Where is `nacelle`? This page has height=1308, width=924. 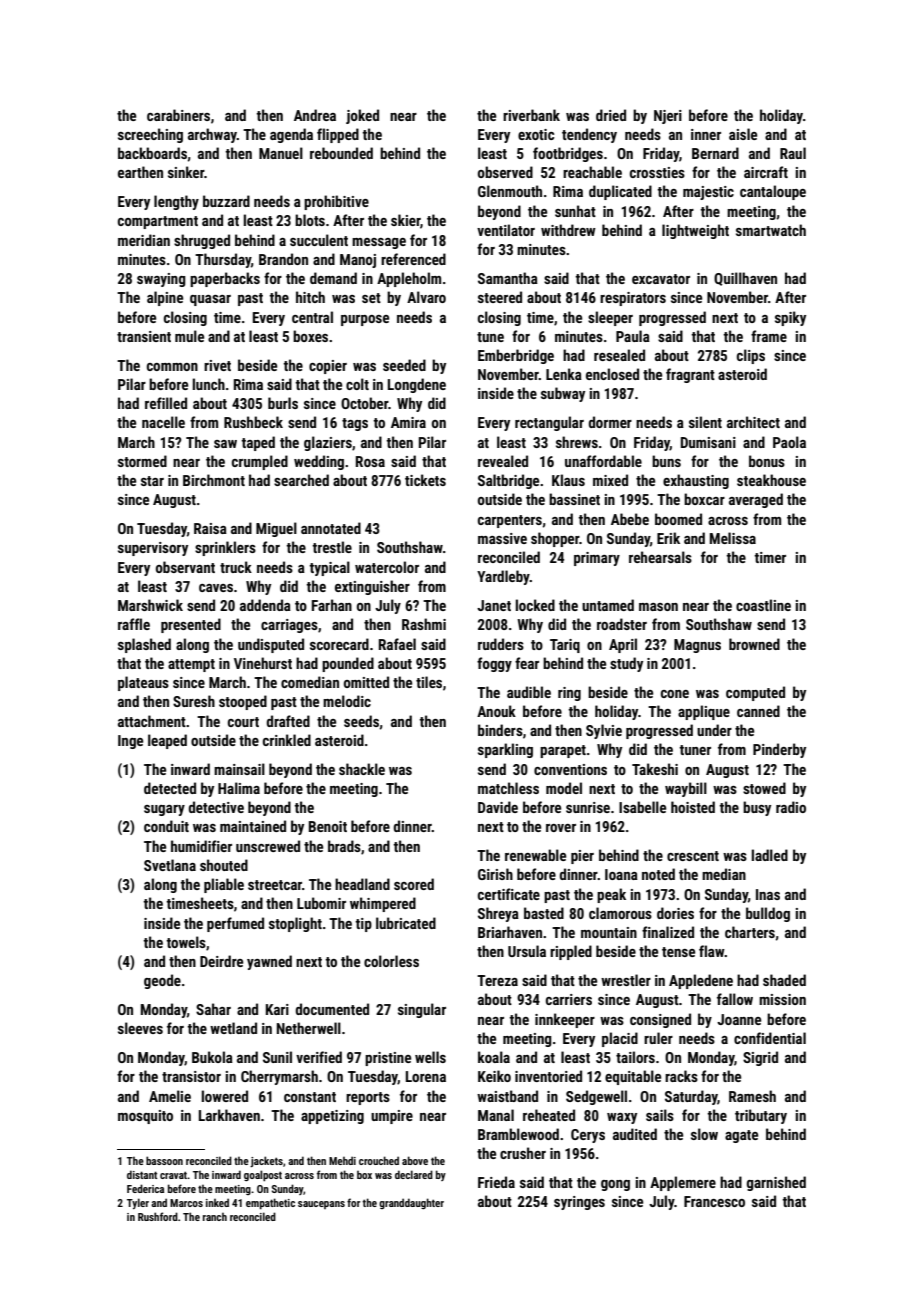 nacelle is located at coordinates (163, 422).
